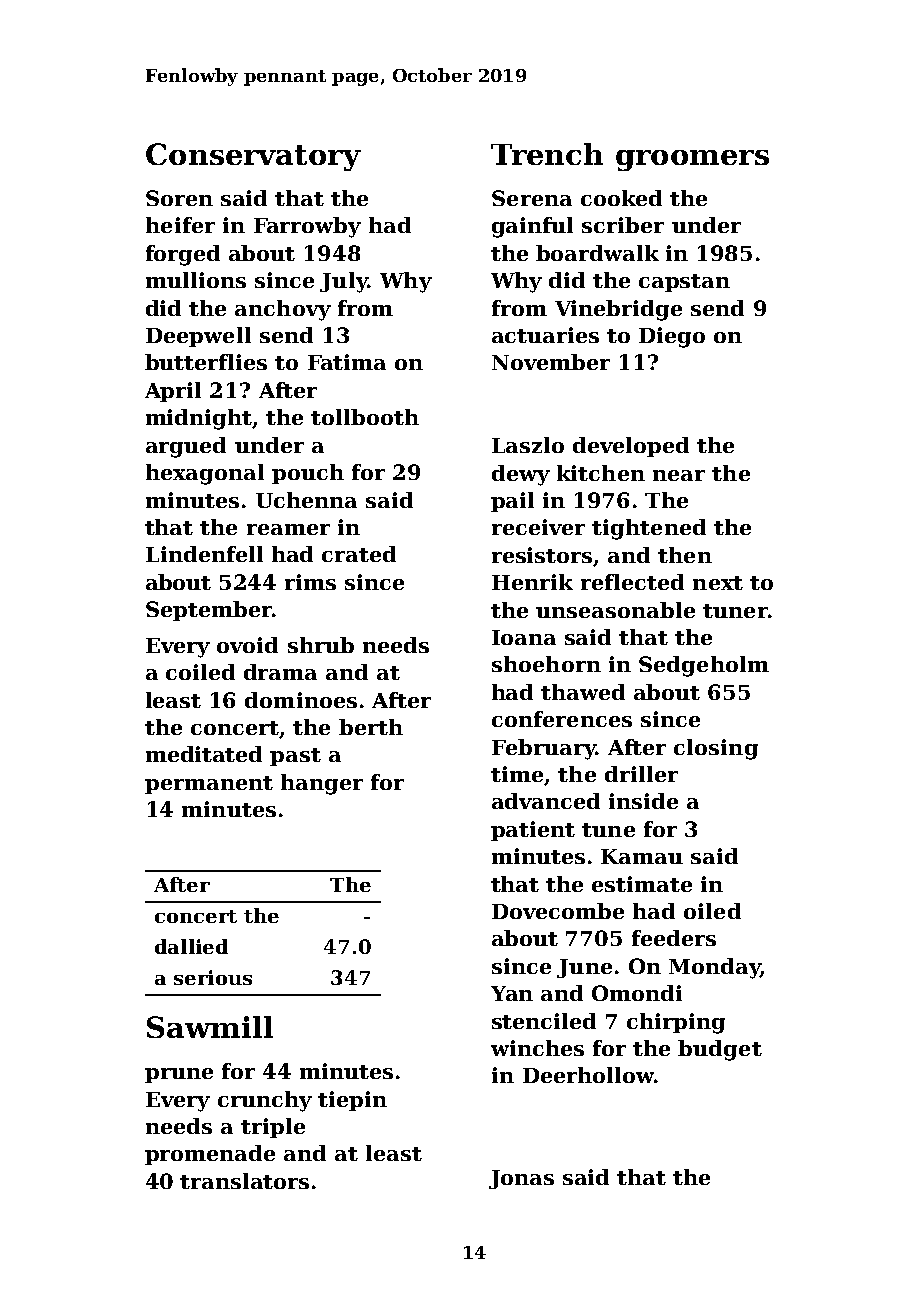 Image resolution: width=924 pixels, height=1311 pixels. Describe the element at coordinates (253, 157) in the image. I see `Conservatory` at that location.
